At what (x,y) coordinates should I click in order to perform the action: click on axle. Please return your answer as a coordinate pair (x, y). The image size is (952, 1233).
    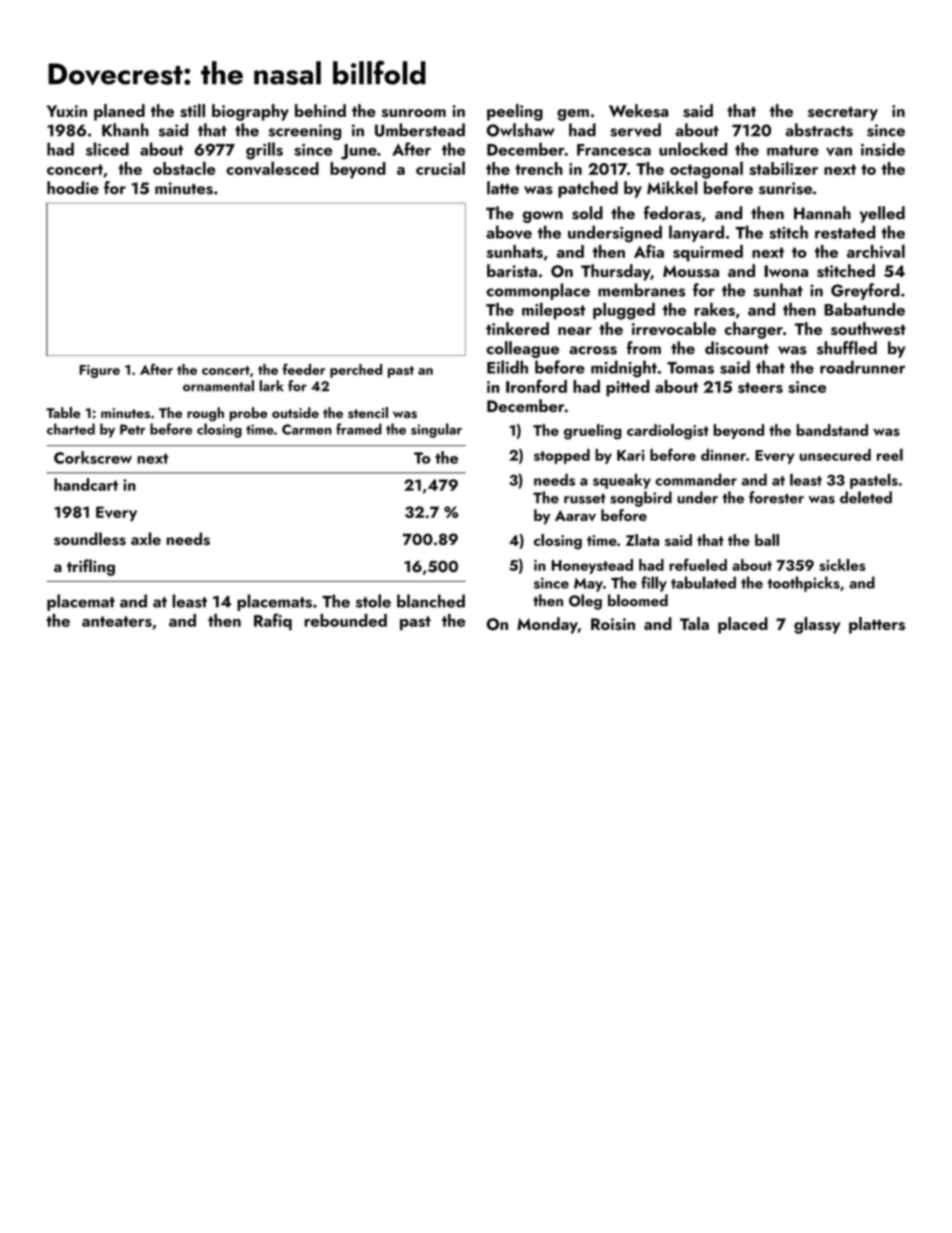
    Looking at the image, I should click on (146, 538).
